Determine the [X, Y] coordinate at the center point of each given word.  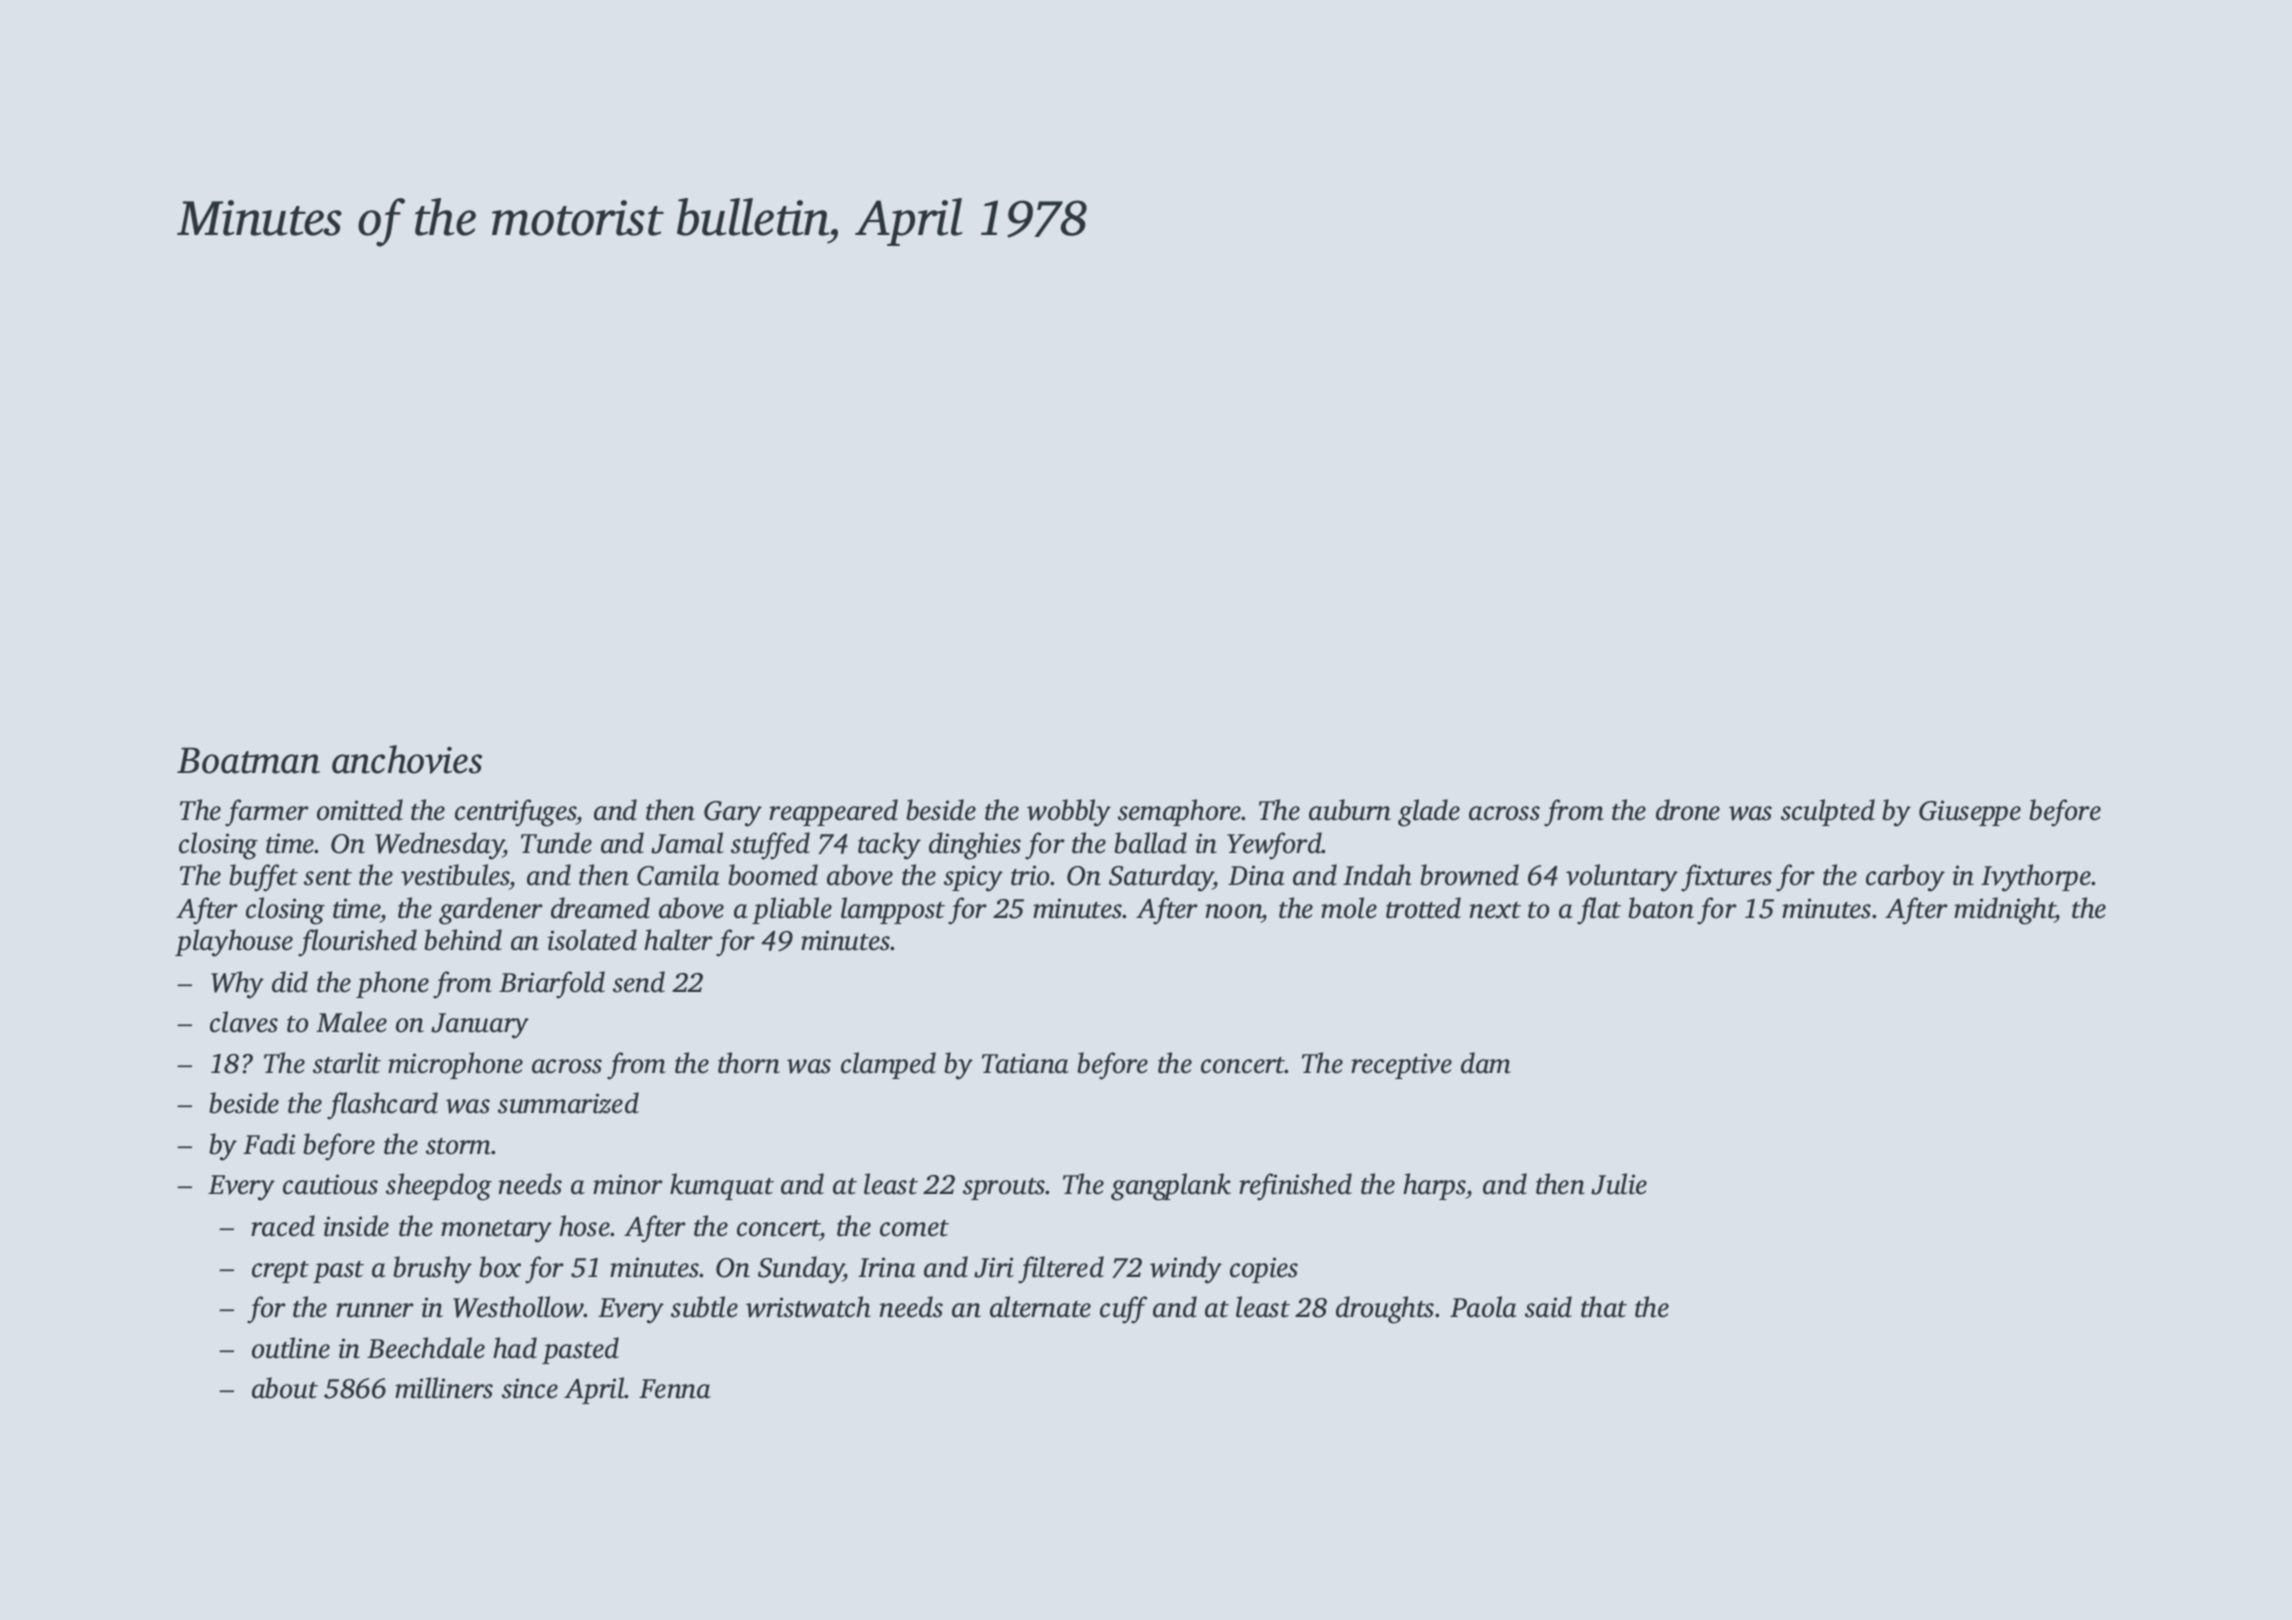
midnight [2005, 911]
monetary [496, 1231]
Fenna [675, 1389]
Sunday [801, 1270]
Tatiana [1025, 1063]
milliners [444, 1388]
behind [463, 940]
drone [1688, 810]
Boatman [248, 760]
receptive [1401, 1066]
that [1604, 1307]
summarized [568, 1103]
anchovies [407, 759]
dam [1486, 1063]
